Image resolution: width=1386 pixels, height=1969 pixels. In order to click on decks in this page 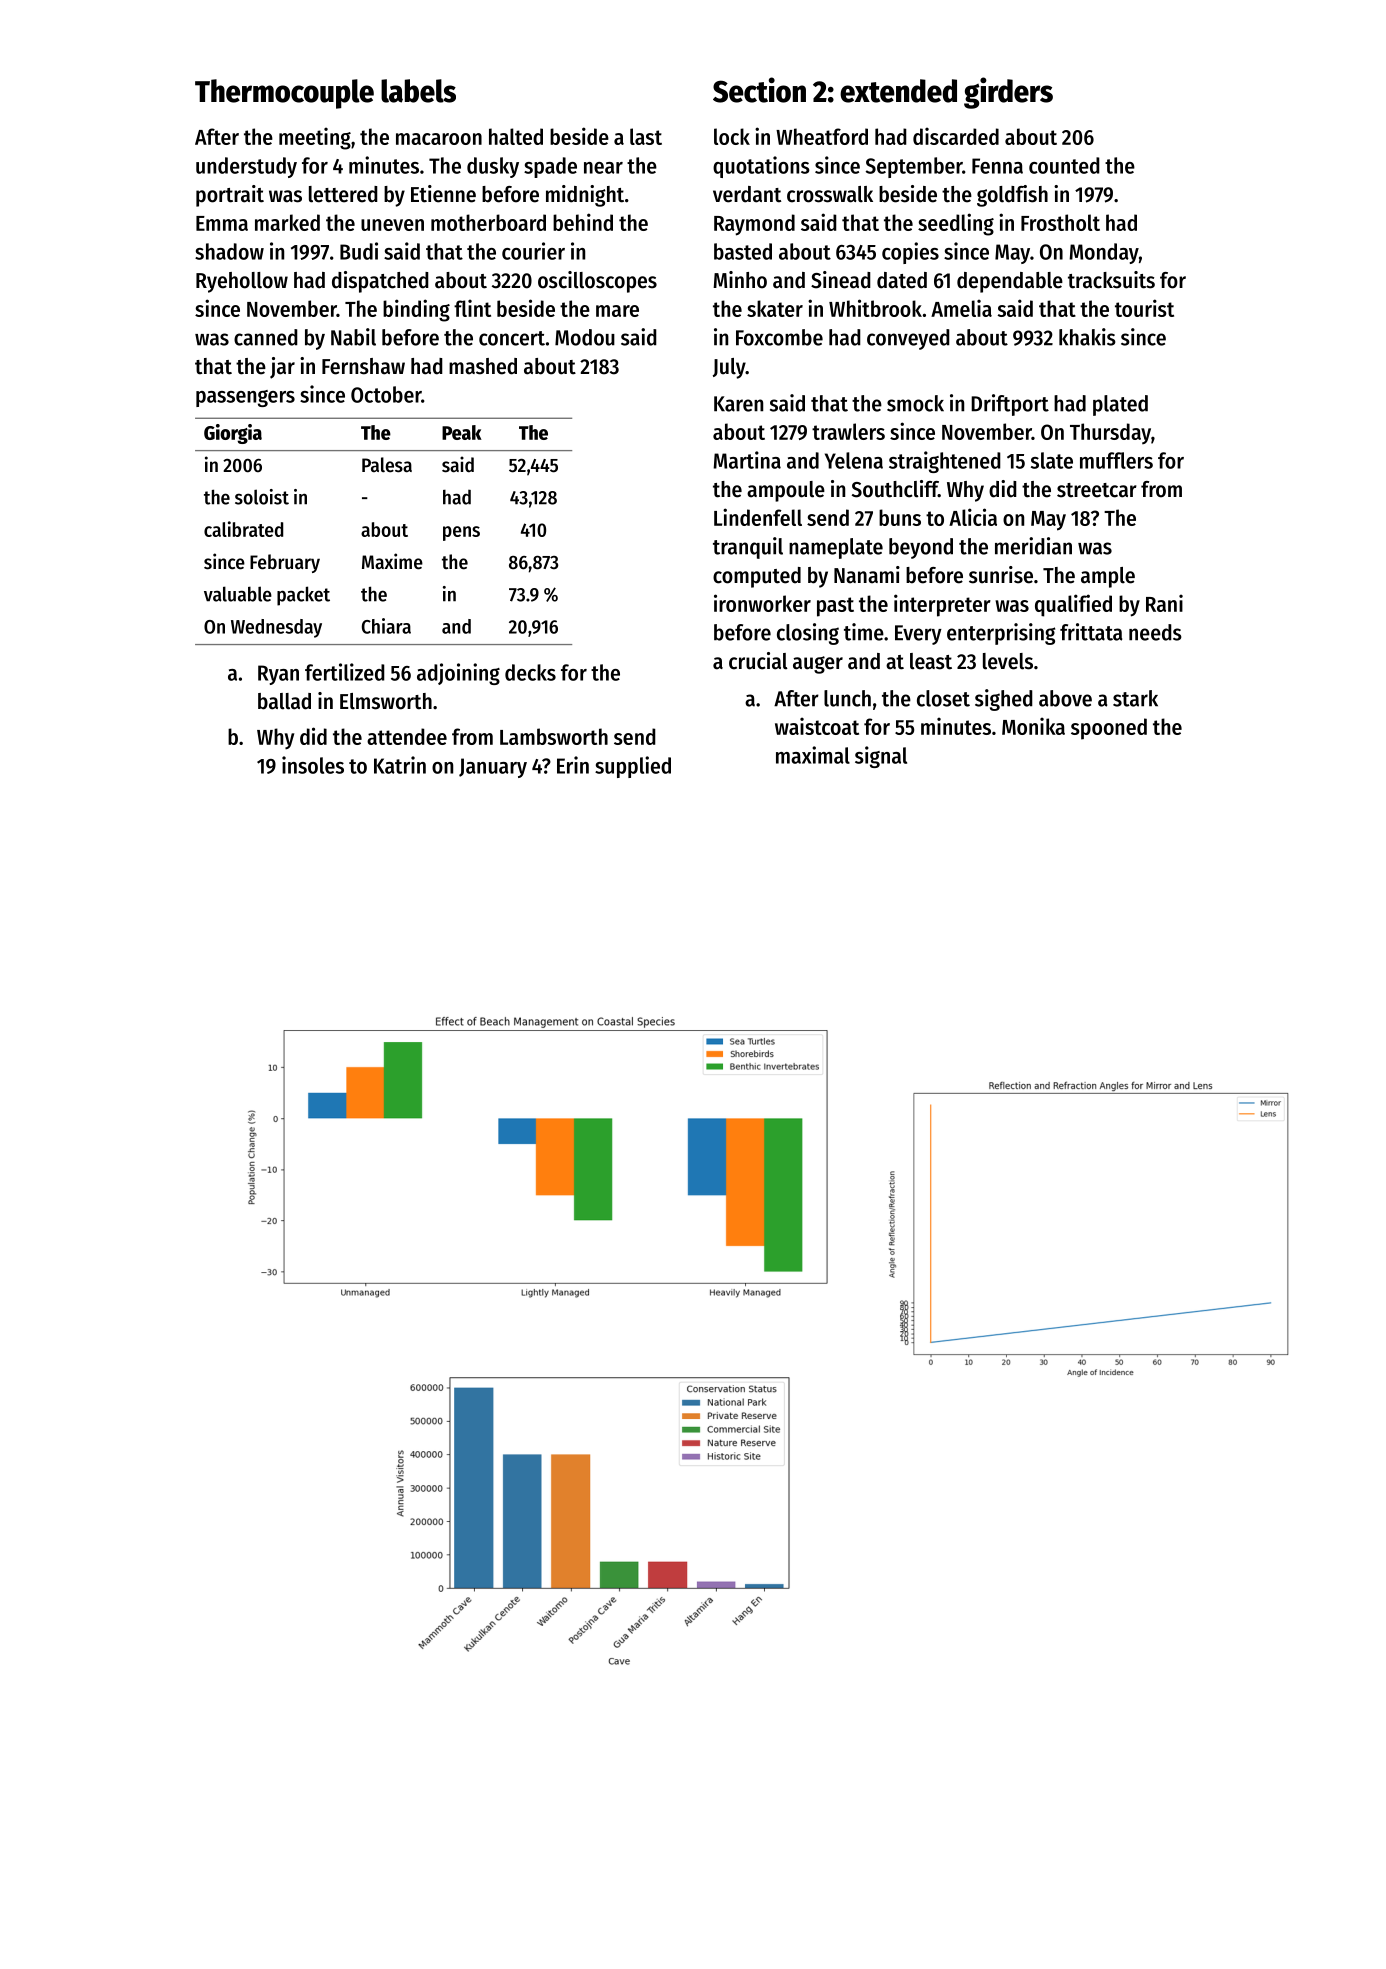, I will do `click(530, 672)`.
